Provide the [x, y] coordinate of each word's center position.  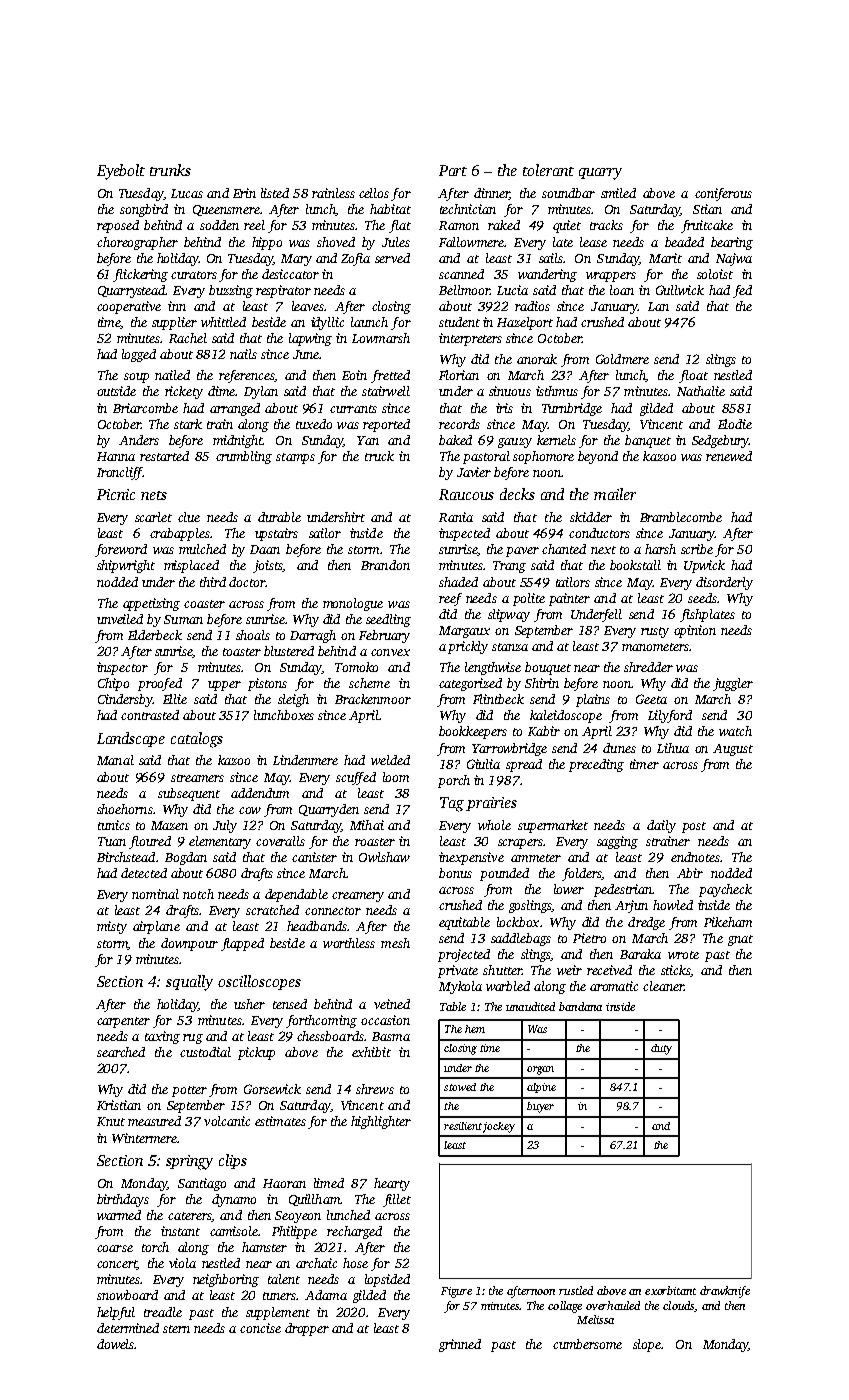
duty [661, 1049]
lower [569, 889]
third [213, 582]
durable [279, 517]
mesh [395, 943]
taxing [162, 1037]
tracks [606, 225]
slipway [509, 615]
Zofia [355, 259]
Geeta [651, 699]
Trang [509, 567]
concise [260, 1328]
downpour [189, 944]
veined [392, 1004]
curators [194, 275]
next [603, 550]
